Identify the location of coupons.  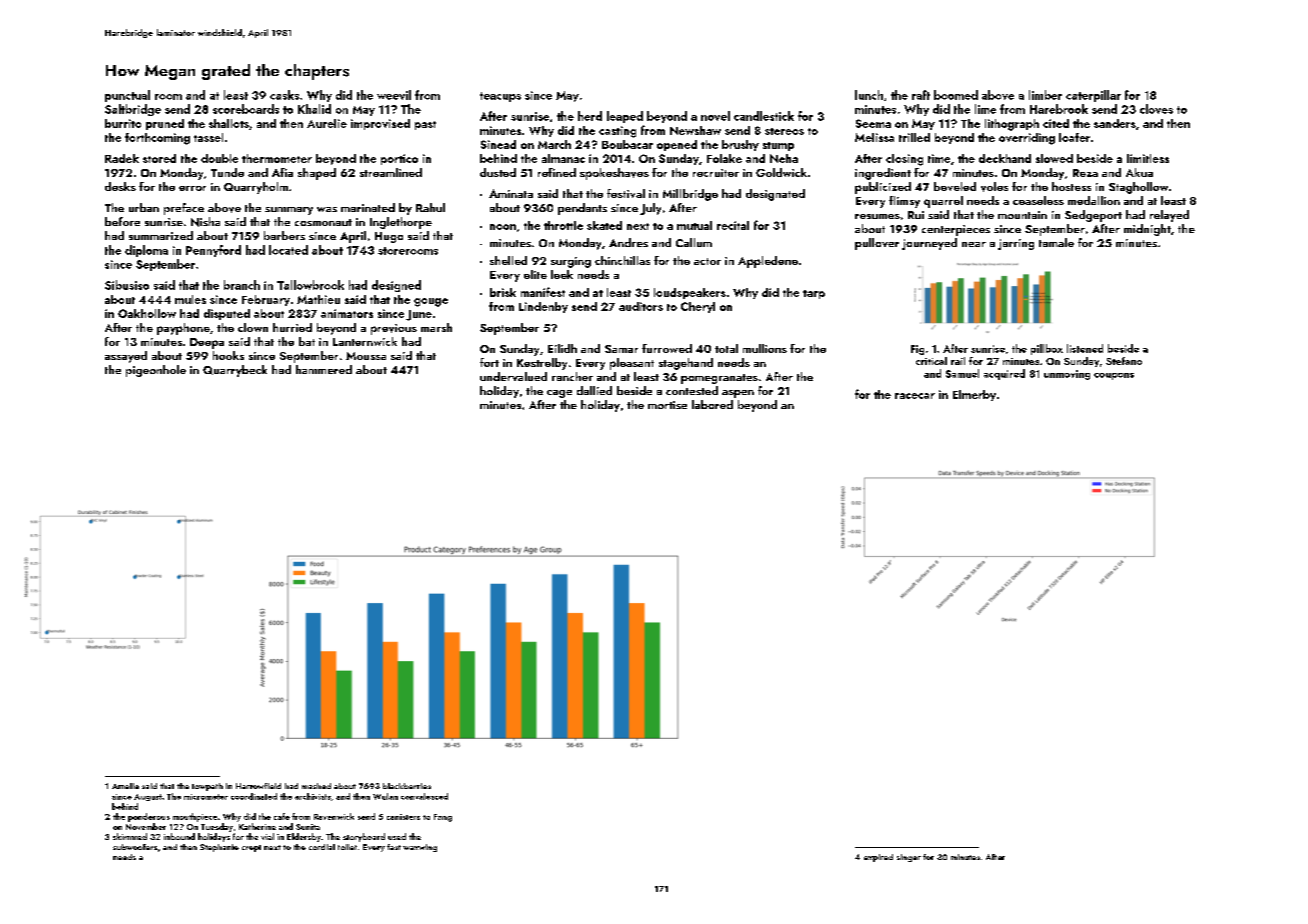
(1114, 376).
